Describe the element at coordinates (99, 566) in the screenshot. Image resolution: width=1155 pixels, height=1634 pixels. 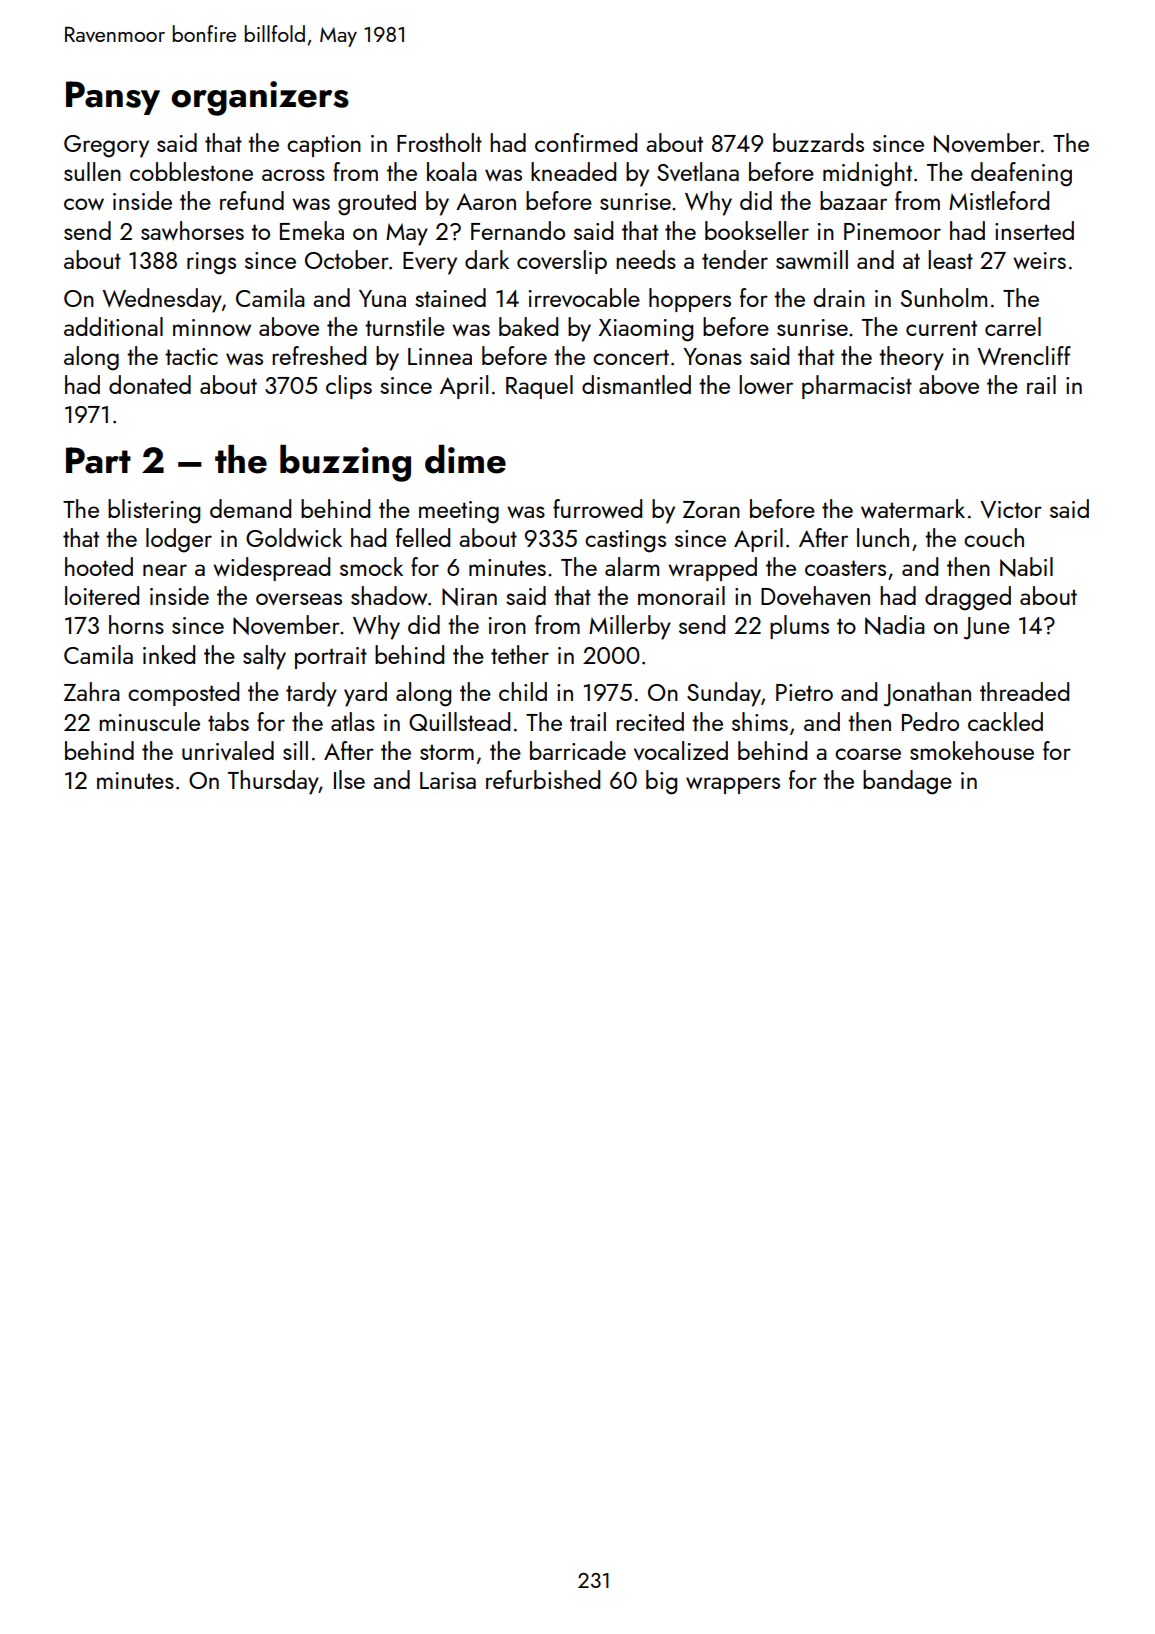
I see `hooted` at that location.
